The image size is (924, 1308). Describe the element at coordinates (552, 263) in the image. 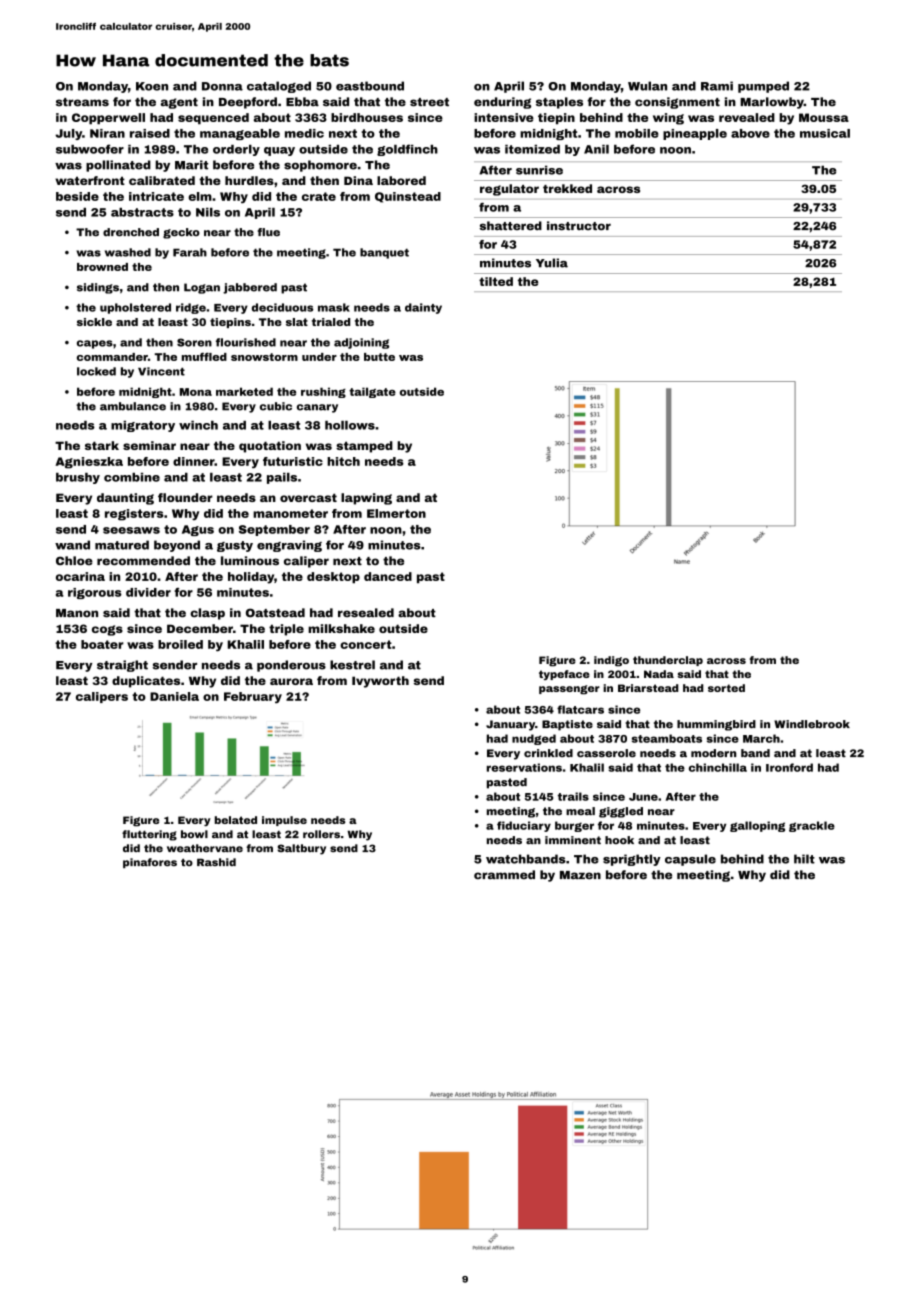

I see `Yulia` at that location.
